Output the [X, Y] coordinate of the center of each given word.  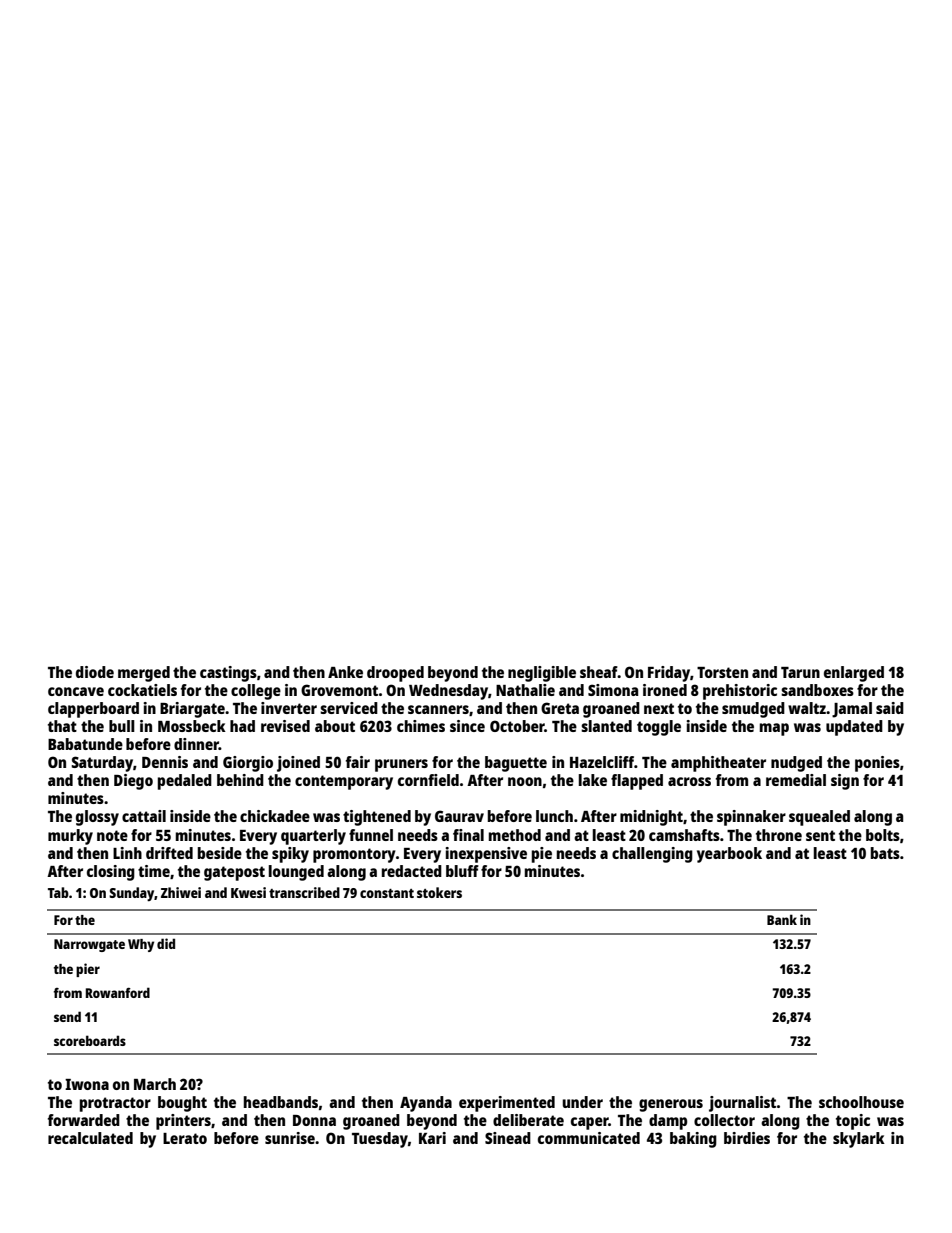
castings [228, 674]
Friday [669, 674]
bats [885, 853]
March [155, 1084]
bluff [462, 871]
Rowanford [118, 992]
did [166, 943]
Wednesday [448, 692]
